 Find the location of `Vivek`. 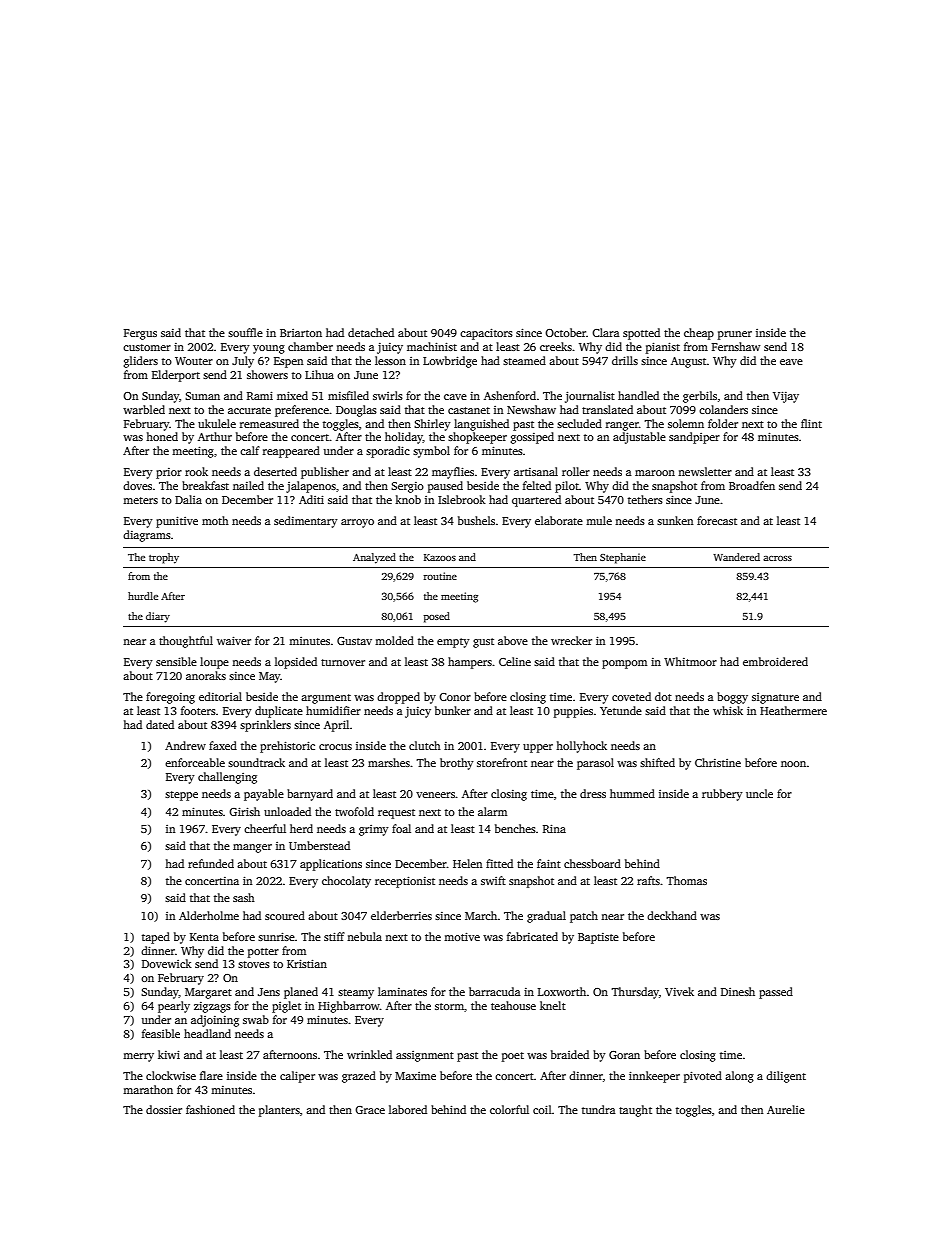

Vivek is located at coordinates (679, 991).
